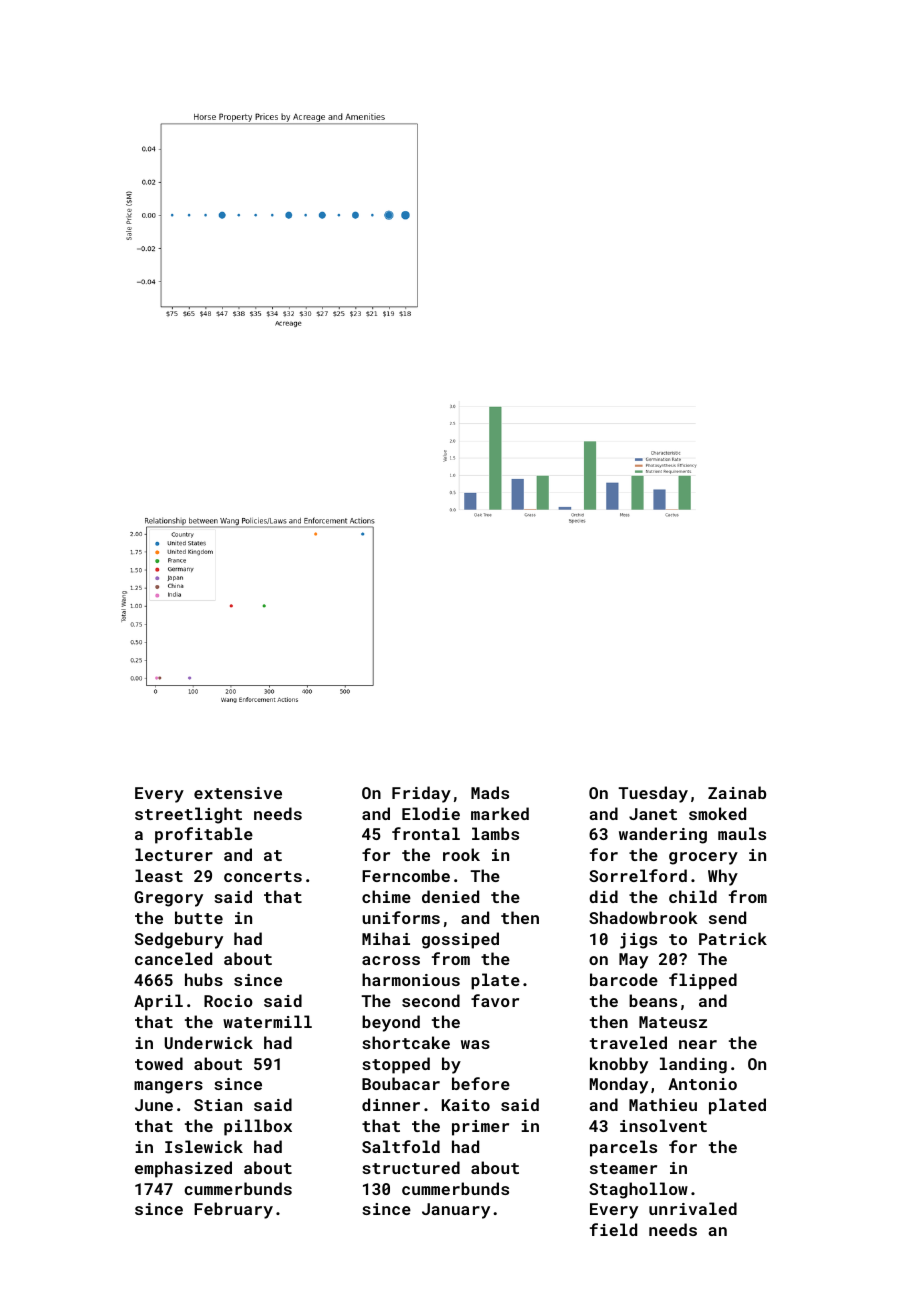 This document has height=1316, width=908. I want to click on Rocio, so click(228, 1001).
